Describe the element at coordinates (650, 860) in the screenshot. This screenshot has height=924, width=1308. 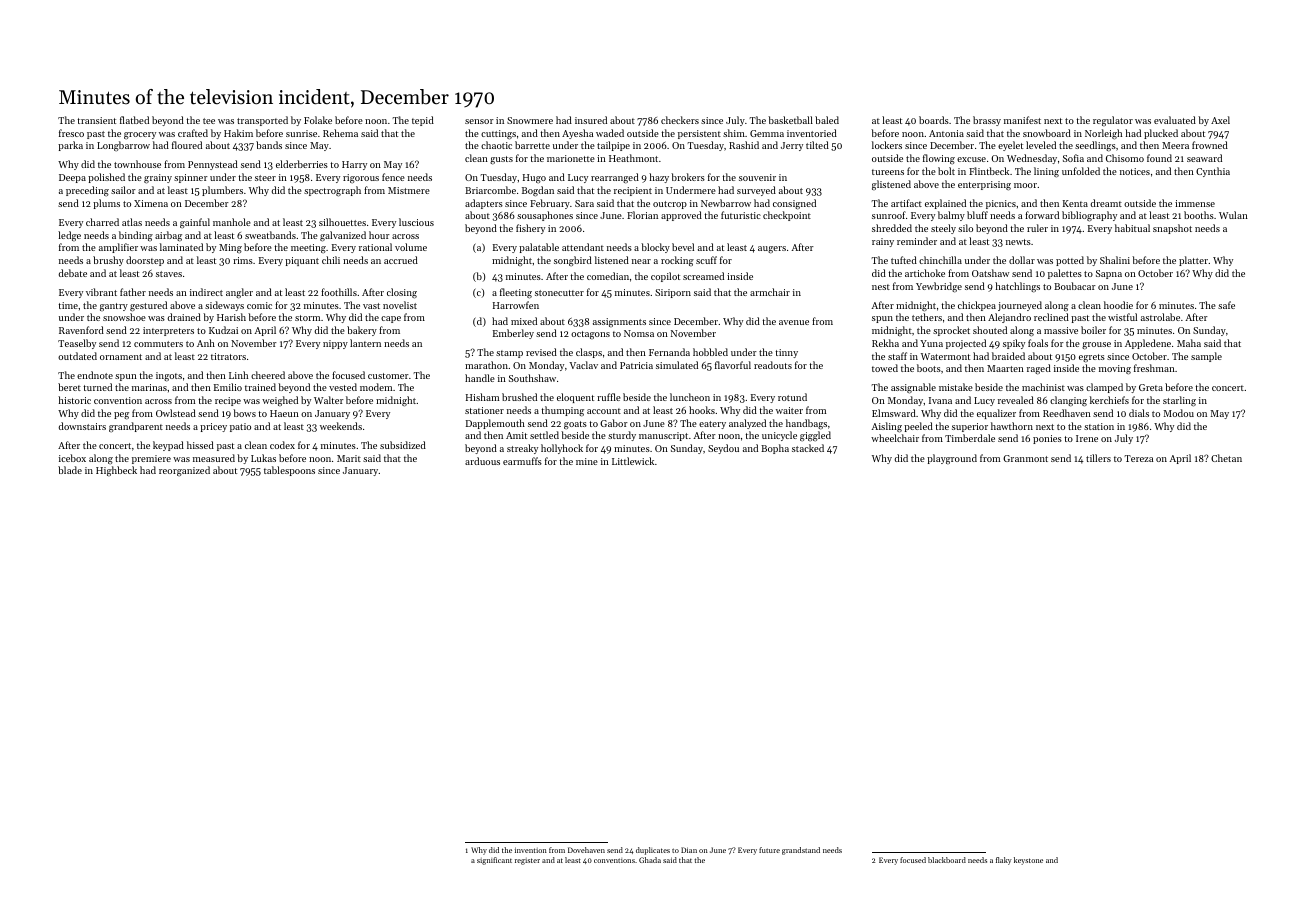
I see `Ghada` at that location.
